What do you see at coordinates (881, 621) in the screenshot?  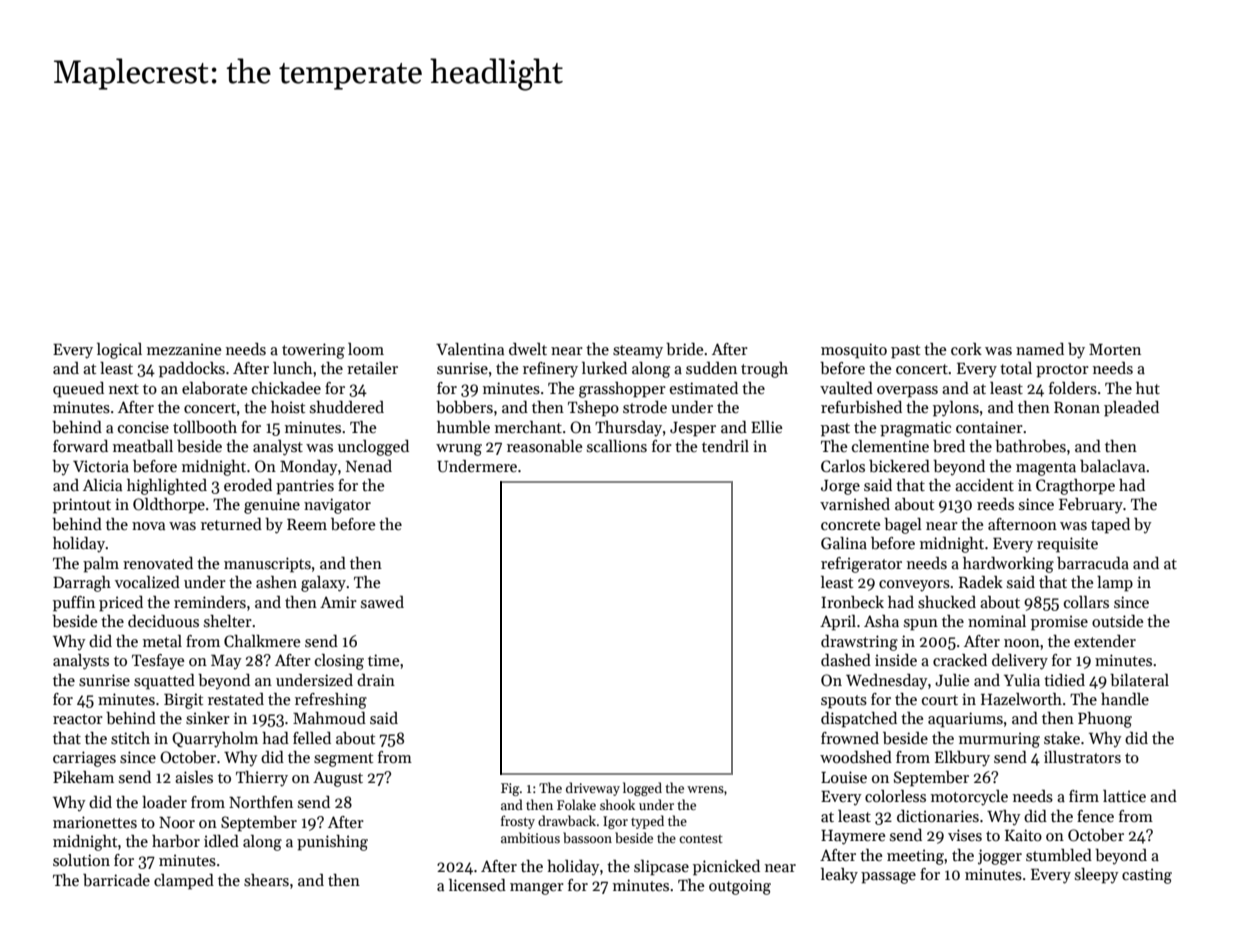 I see `Asha` at bounding box center [881, 621].
